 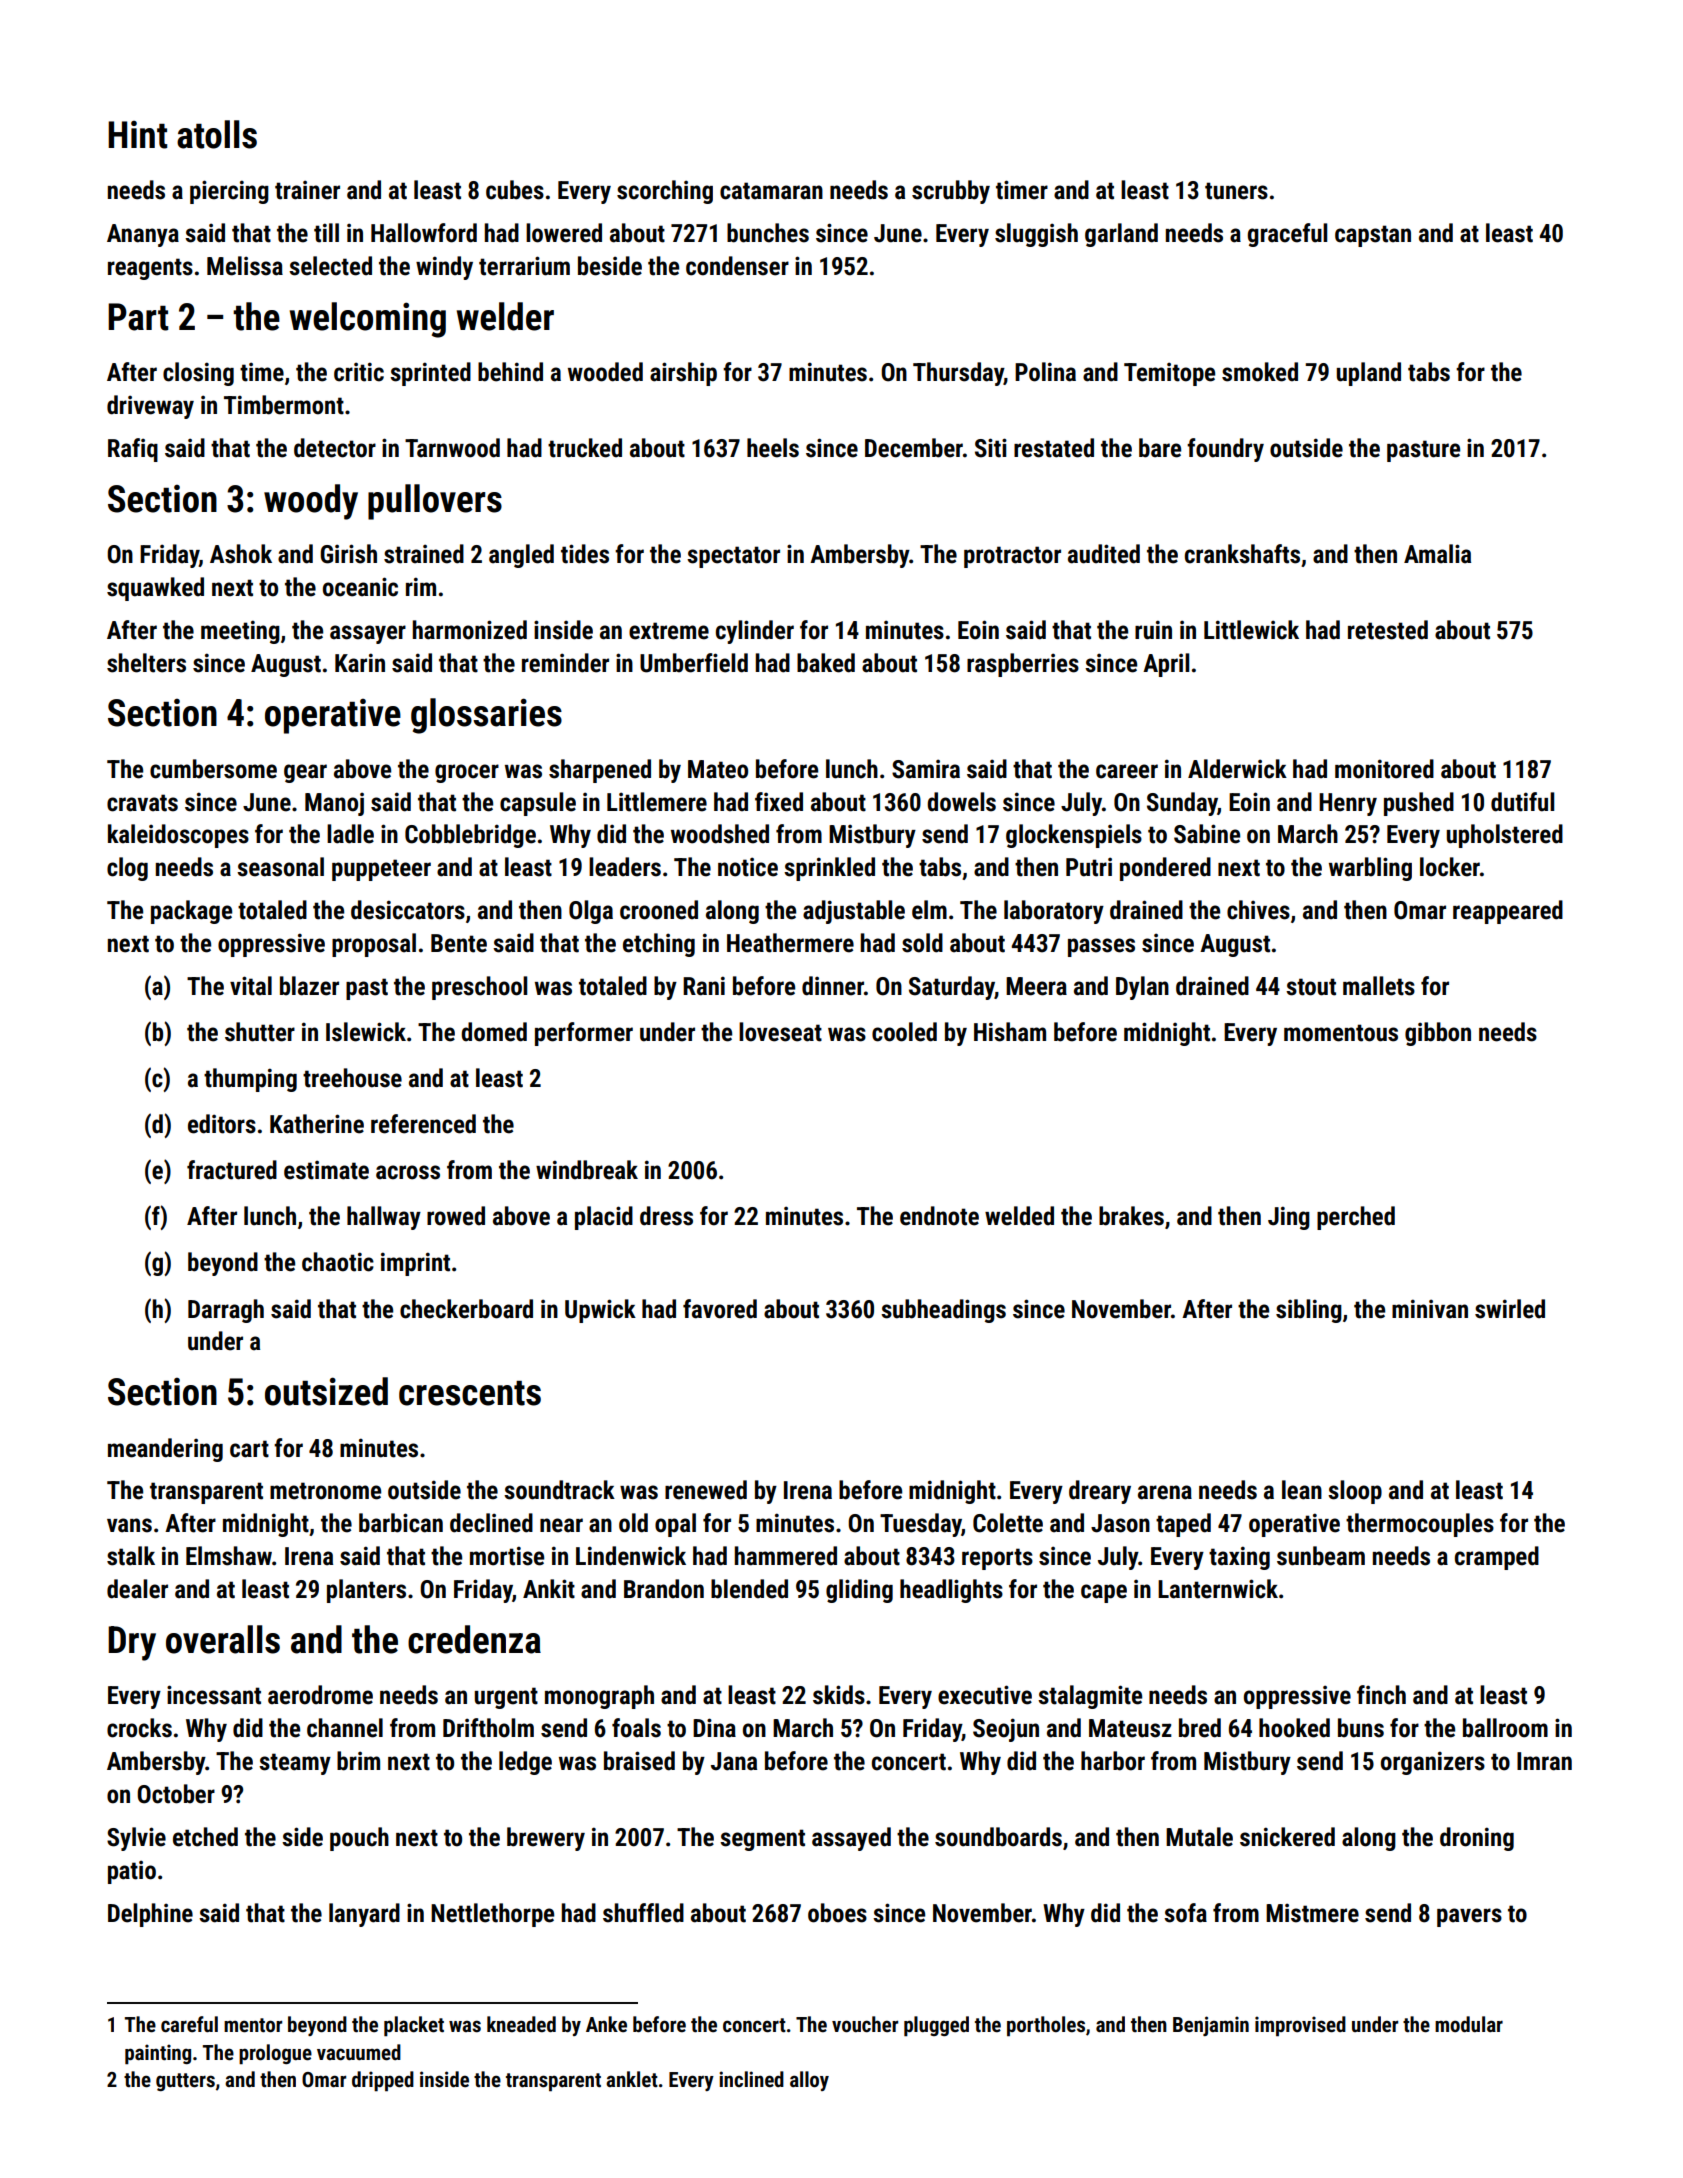 I want to click on Dylan, so click(x=1142, y=988).
